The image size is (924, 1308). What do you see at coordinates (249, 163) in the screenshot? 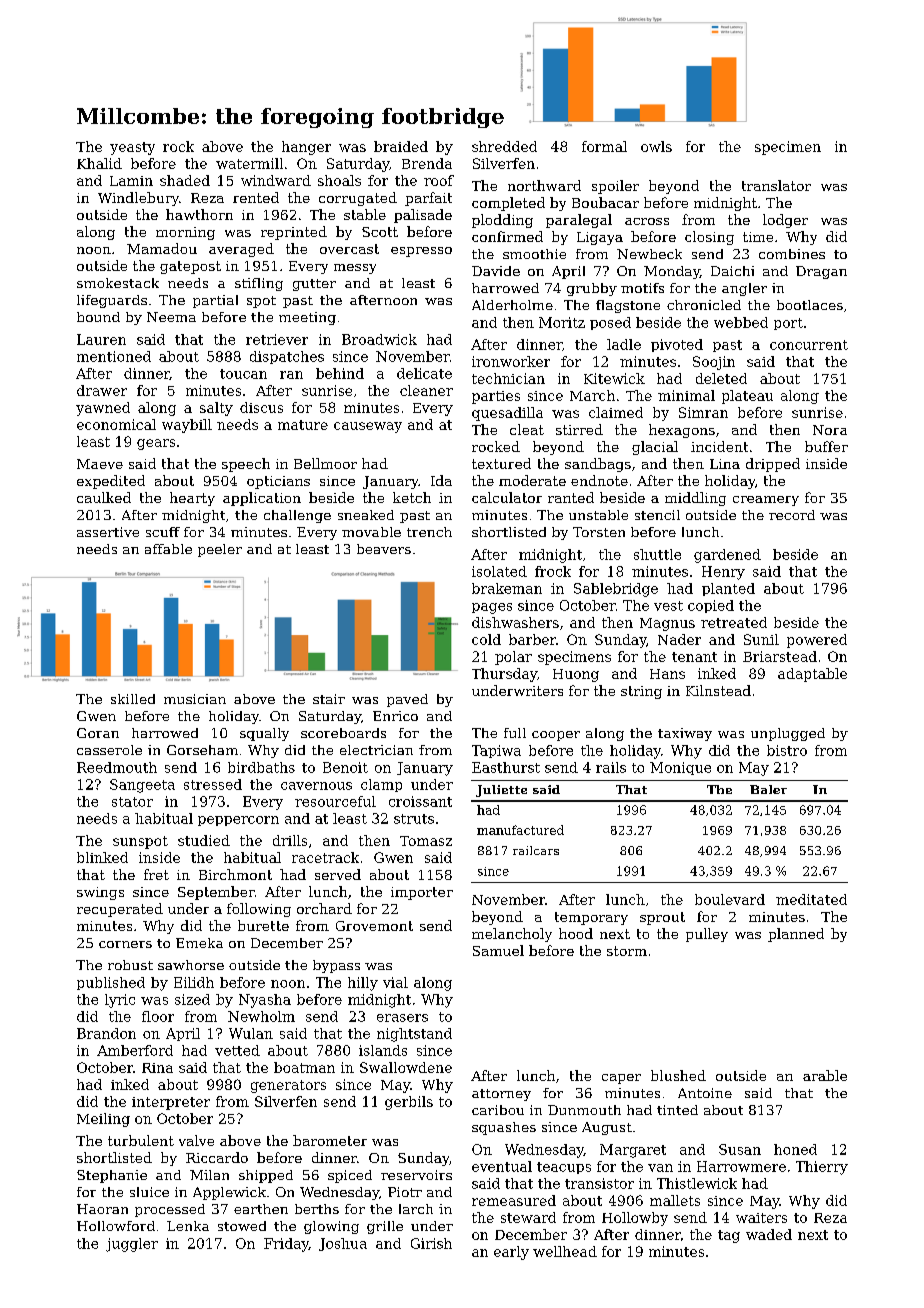
I see `watermill` at bounding box center [249, 163].
